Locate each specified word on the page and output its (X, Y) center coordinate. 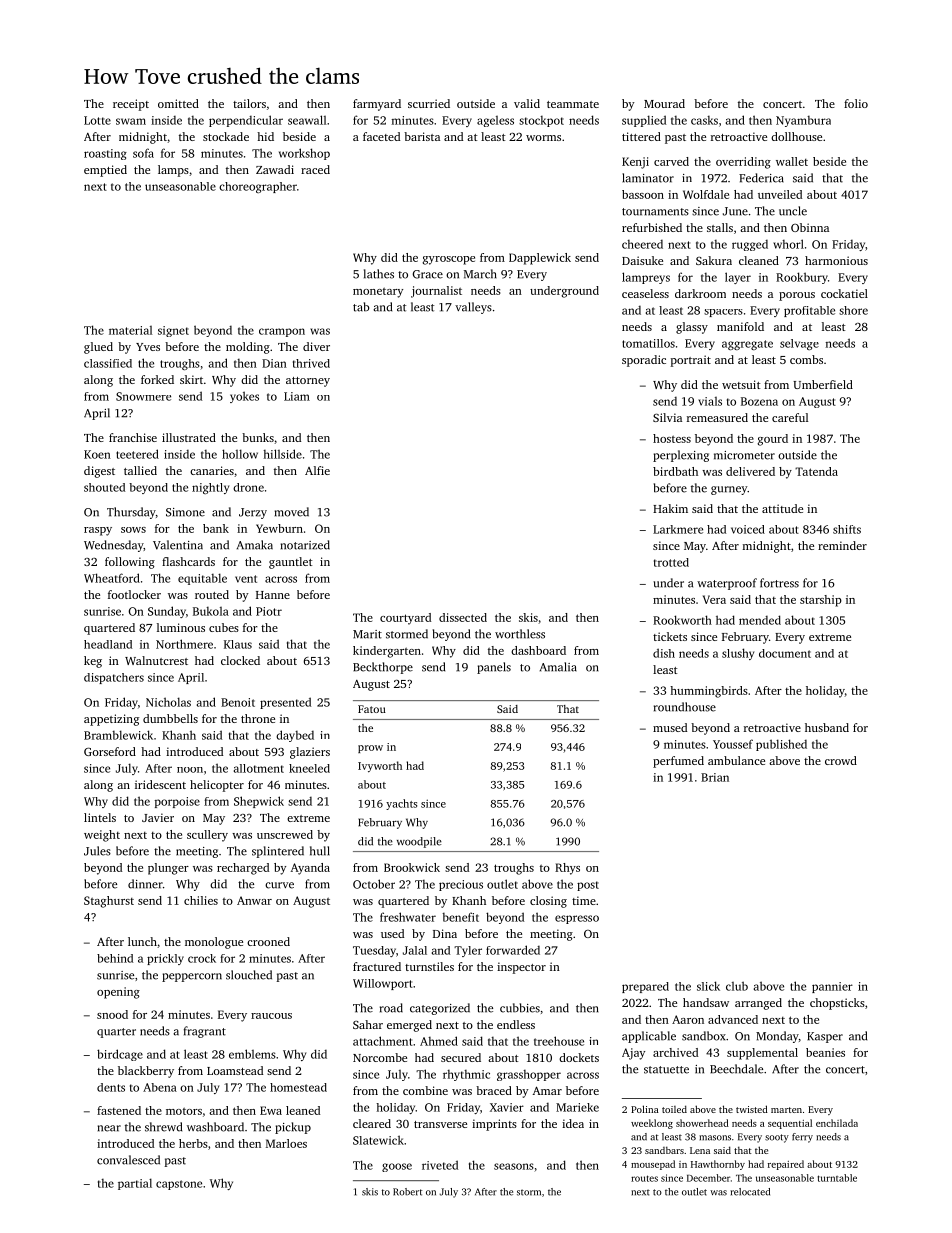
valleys (473, 308)
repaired (786, 1165)
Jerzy (253, 513)
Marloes (286, 1143)
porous (797, 296)
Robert (408, 1192)
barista (422, 136)
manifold (740, 326)
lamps (173, 171)
